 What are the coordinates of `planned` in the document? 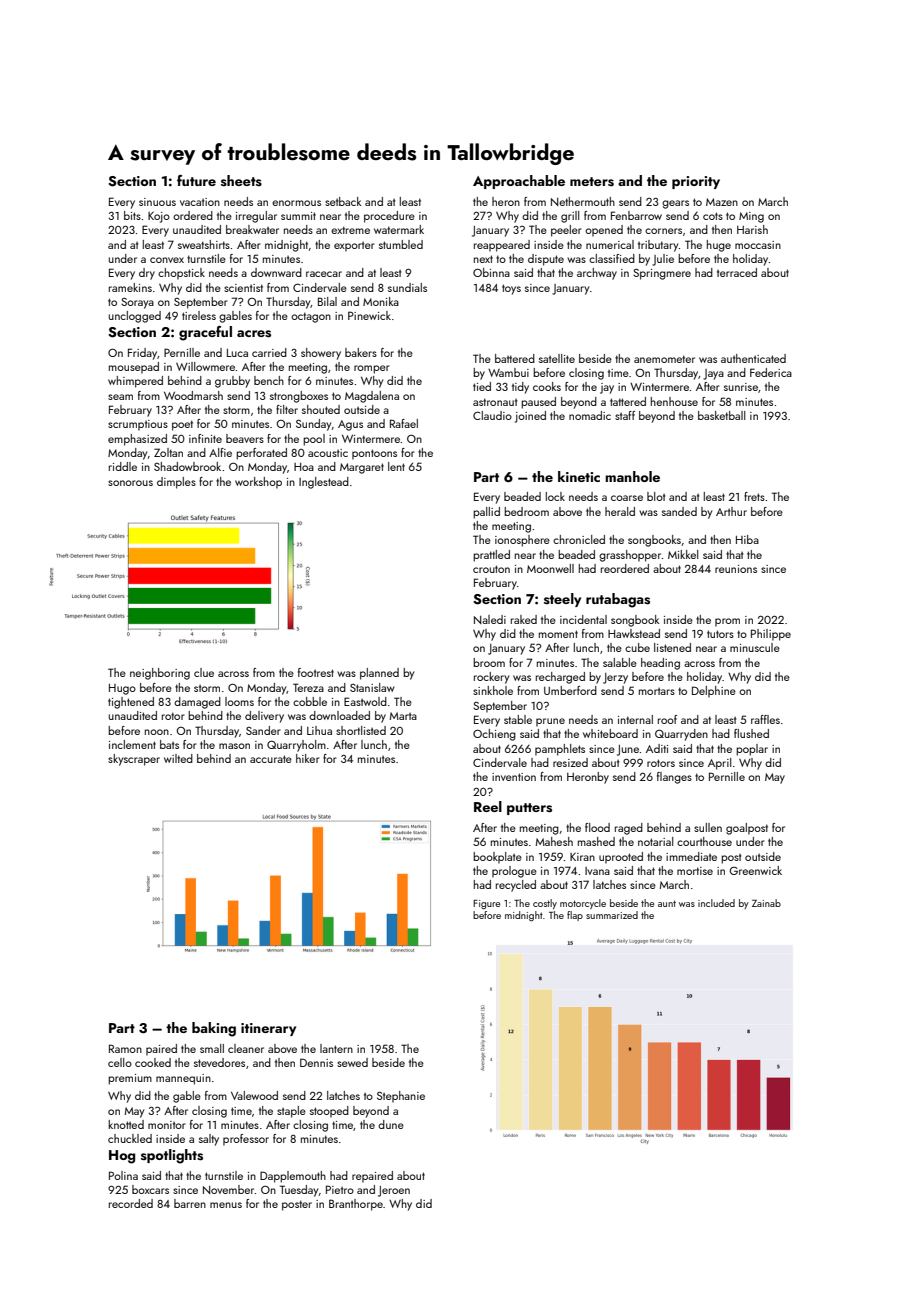 It's located at (379, 674).
